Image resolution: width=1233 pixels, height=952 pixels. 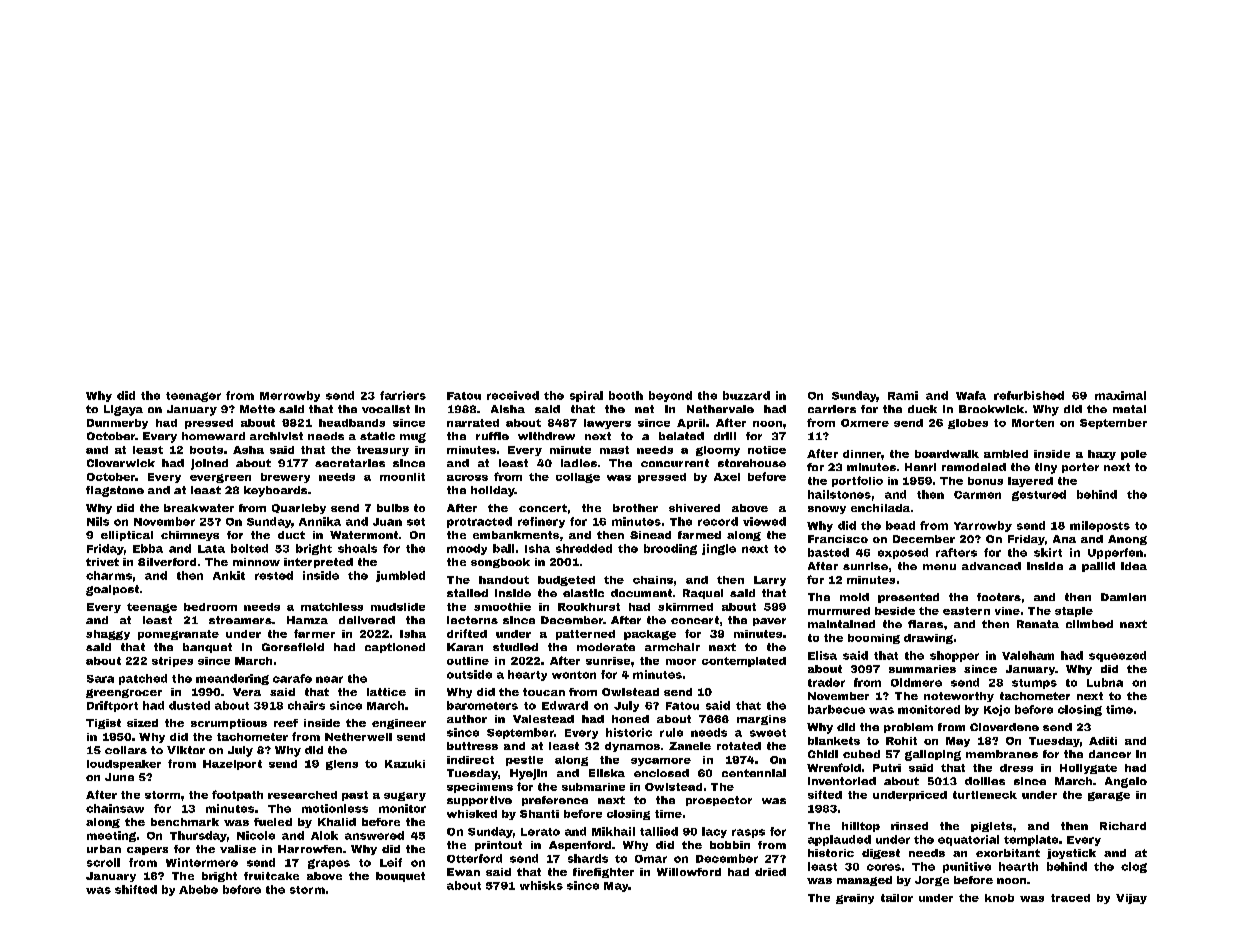 What do you see at coordinates (908, 598) in the screenshot?
I see `presented` at bounding box center [908, 598].
